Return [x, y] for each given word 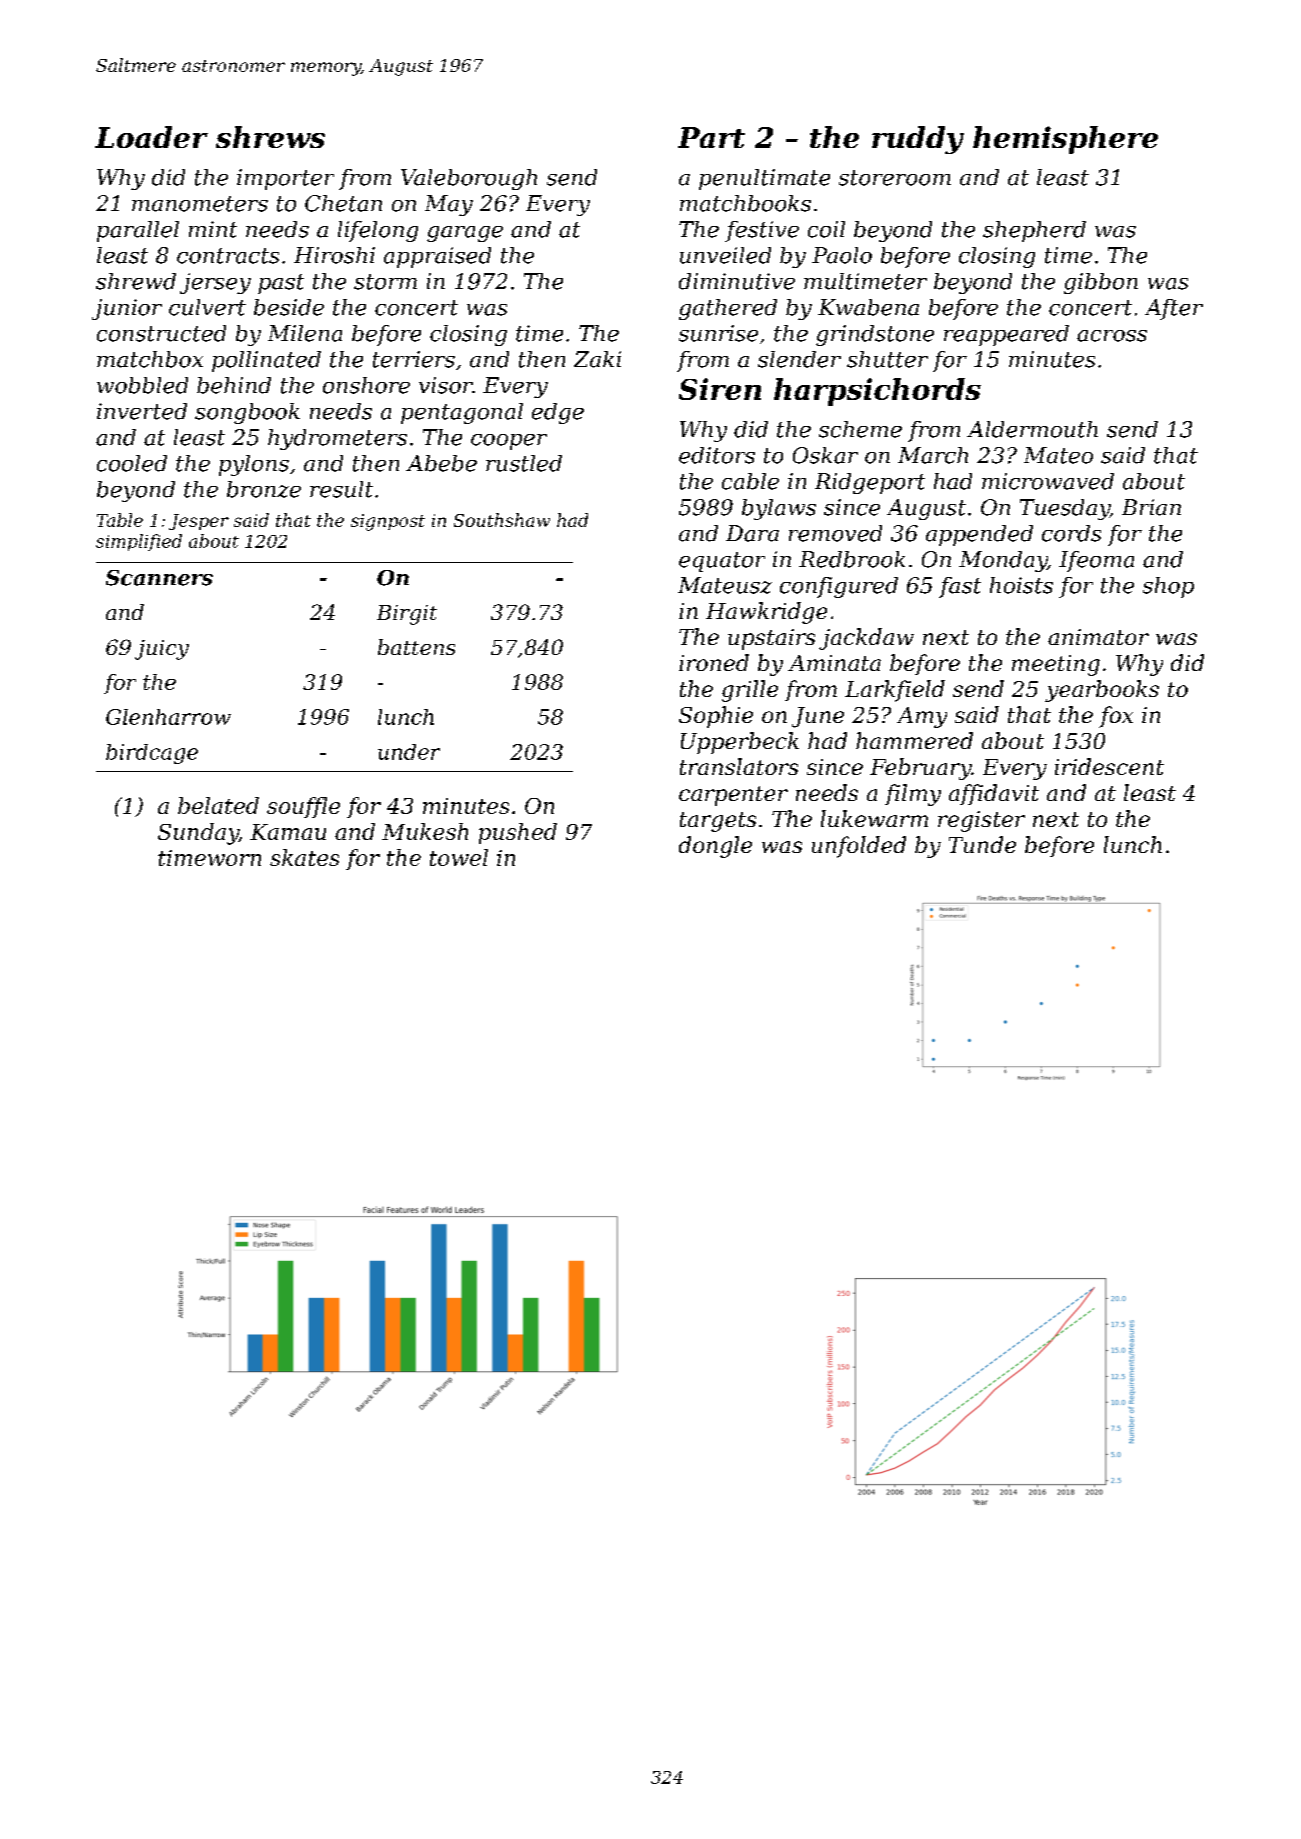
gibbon [1101, 283]
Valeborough [469, 179]
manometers [200, 204]
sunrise [718, 333]
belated [218, 805]
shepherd [1034, 231]
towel [459, 857]
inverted [142, 411]
